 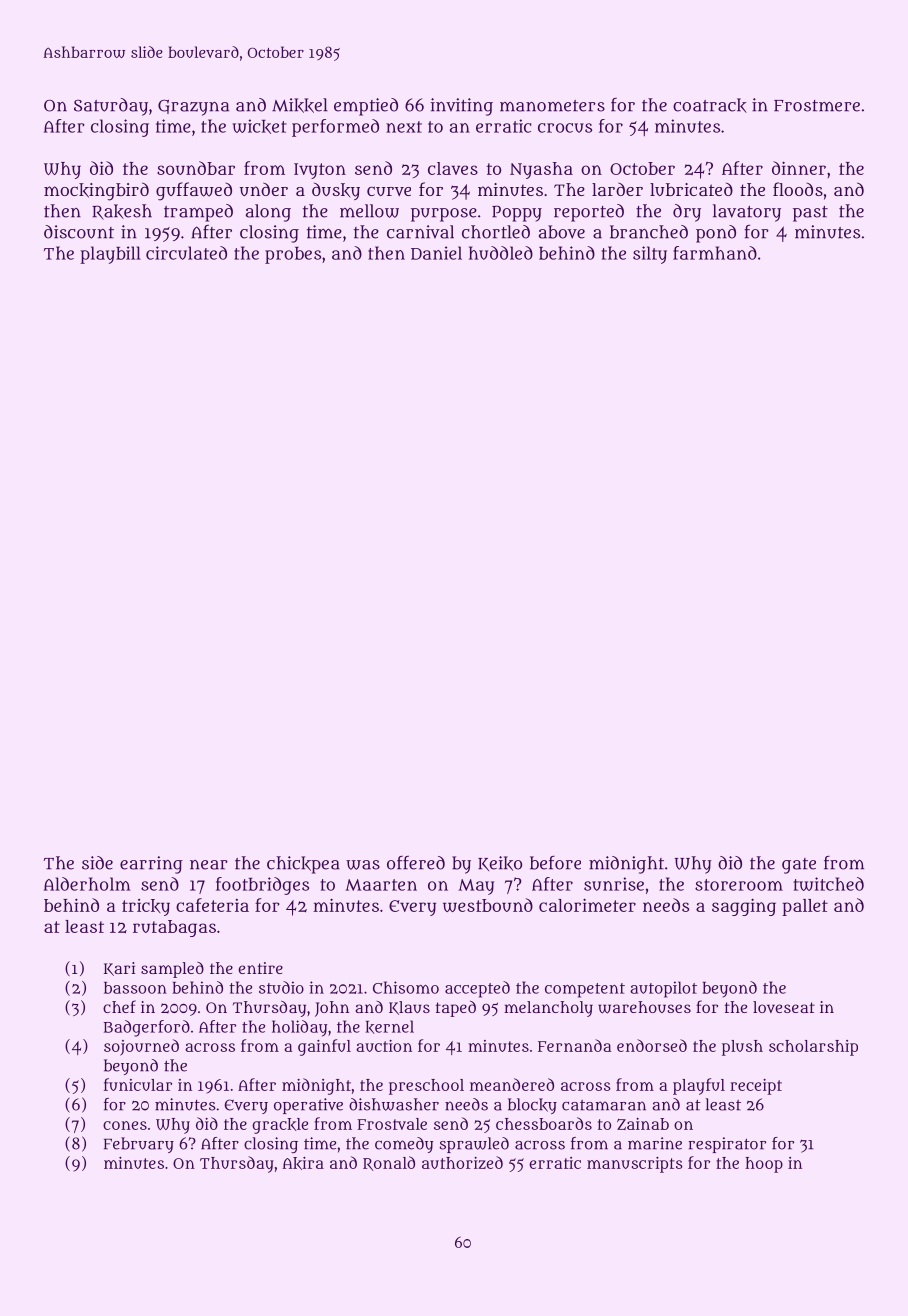 I want to click on Akira, so click(x=303, y=1163).
